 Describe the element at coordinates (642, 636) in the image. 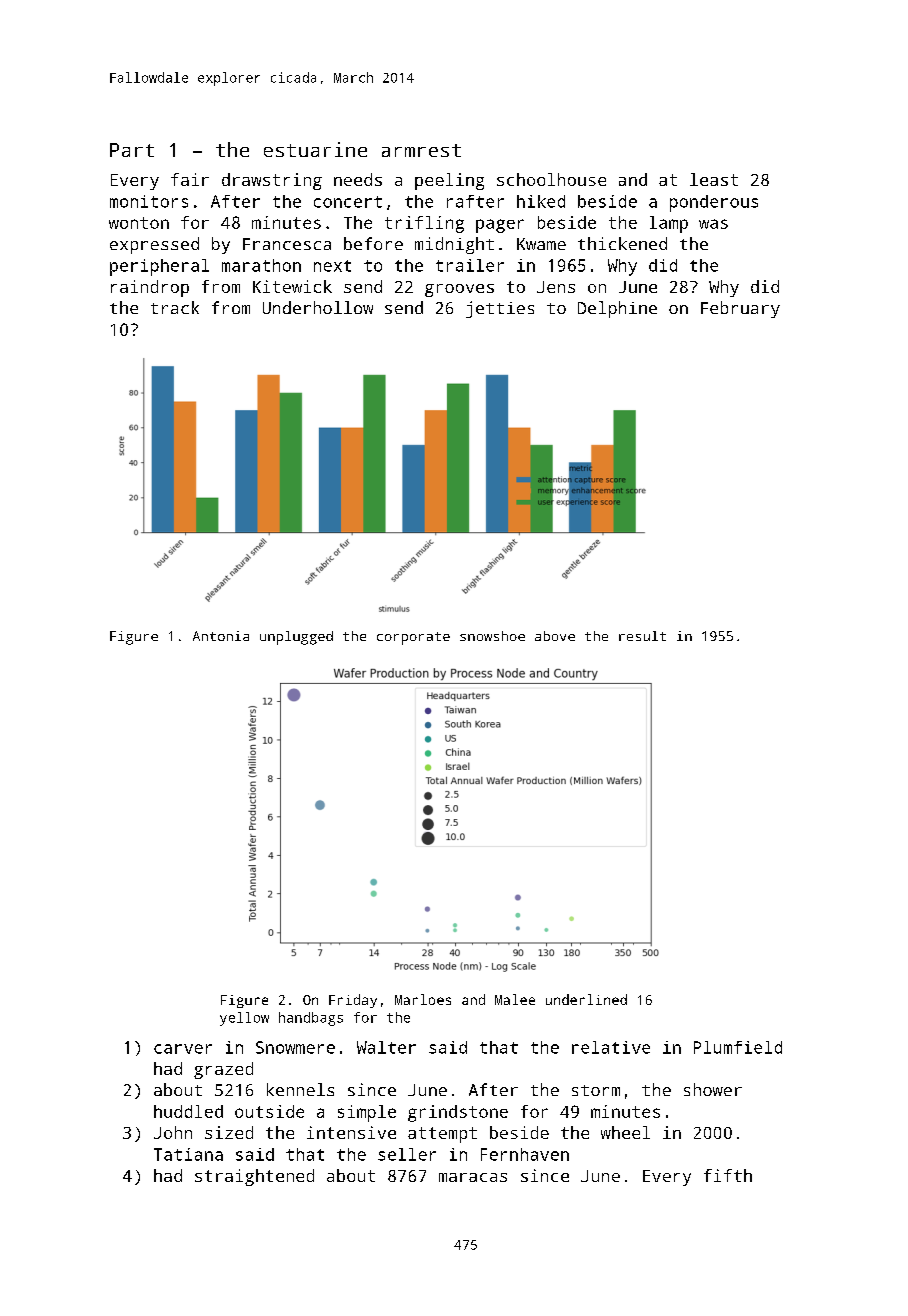

I see `result` at that location.
